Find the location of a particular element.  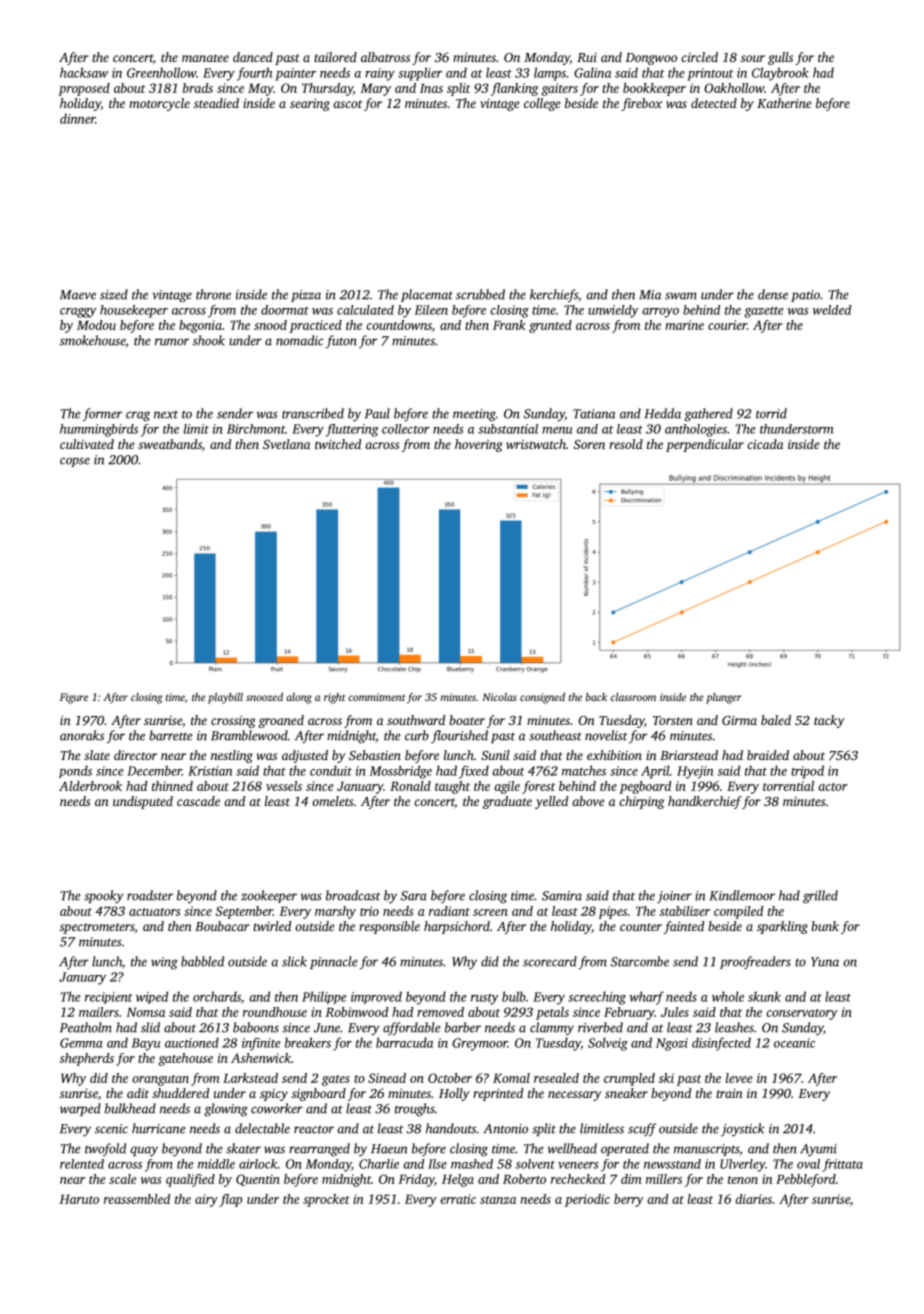

periodic is located at coordinates (587, 1200).
